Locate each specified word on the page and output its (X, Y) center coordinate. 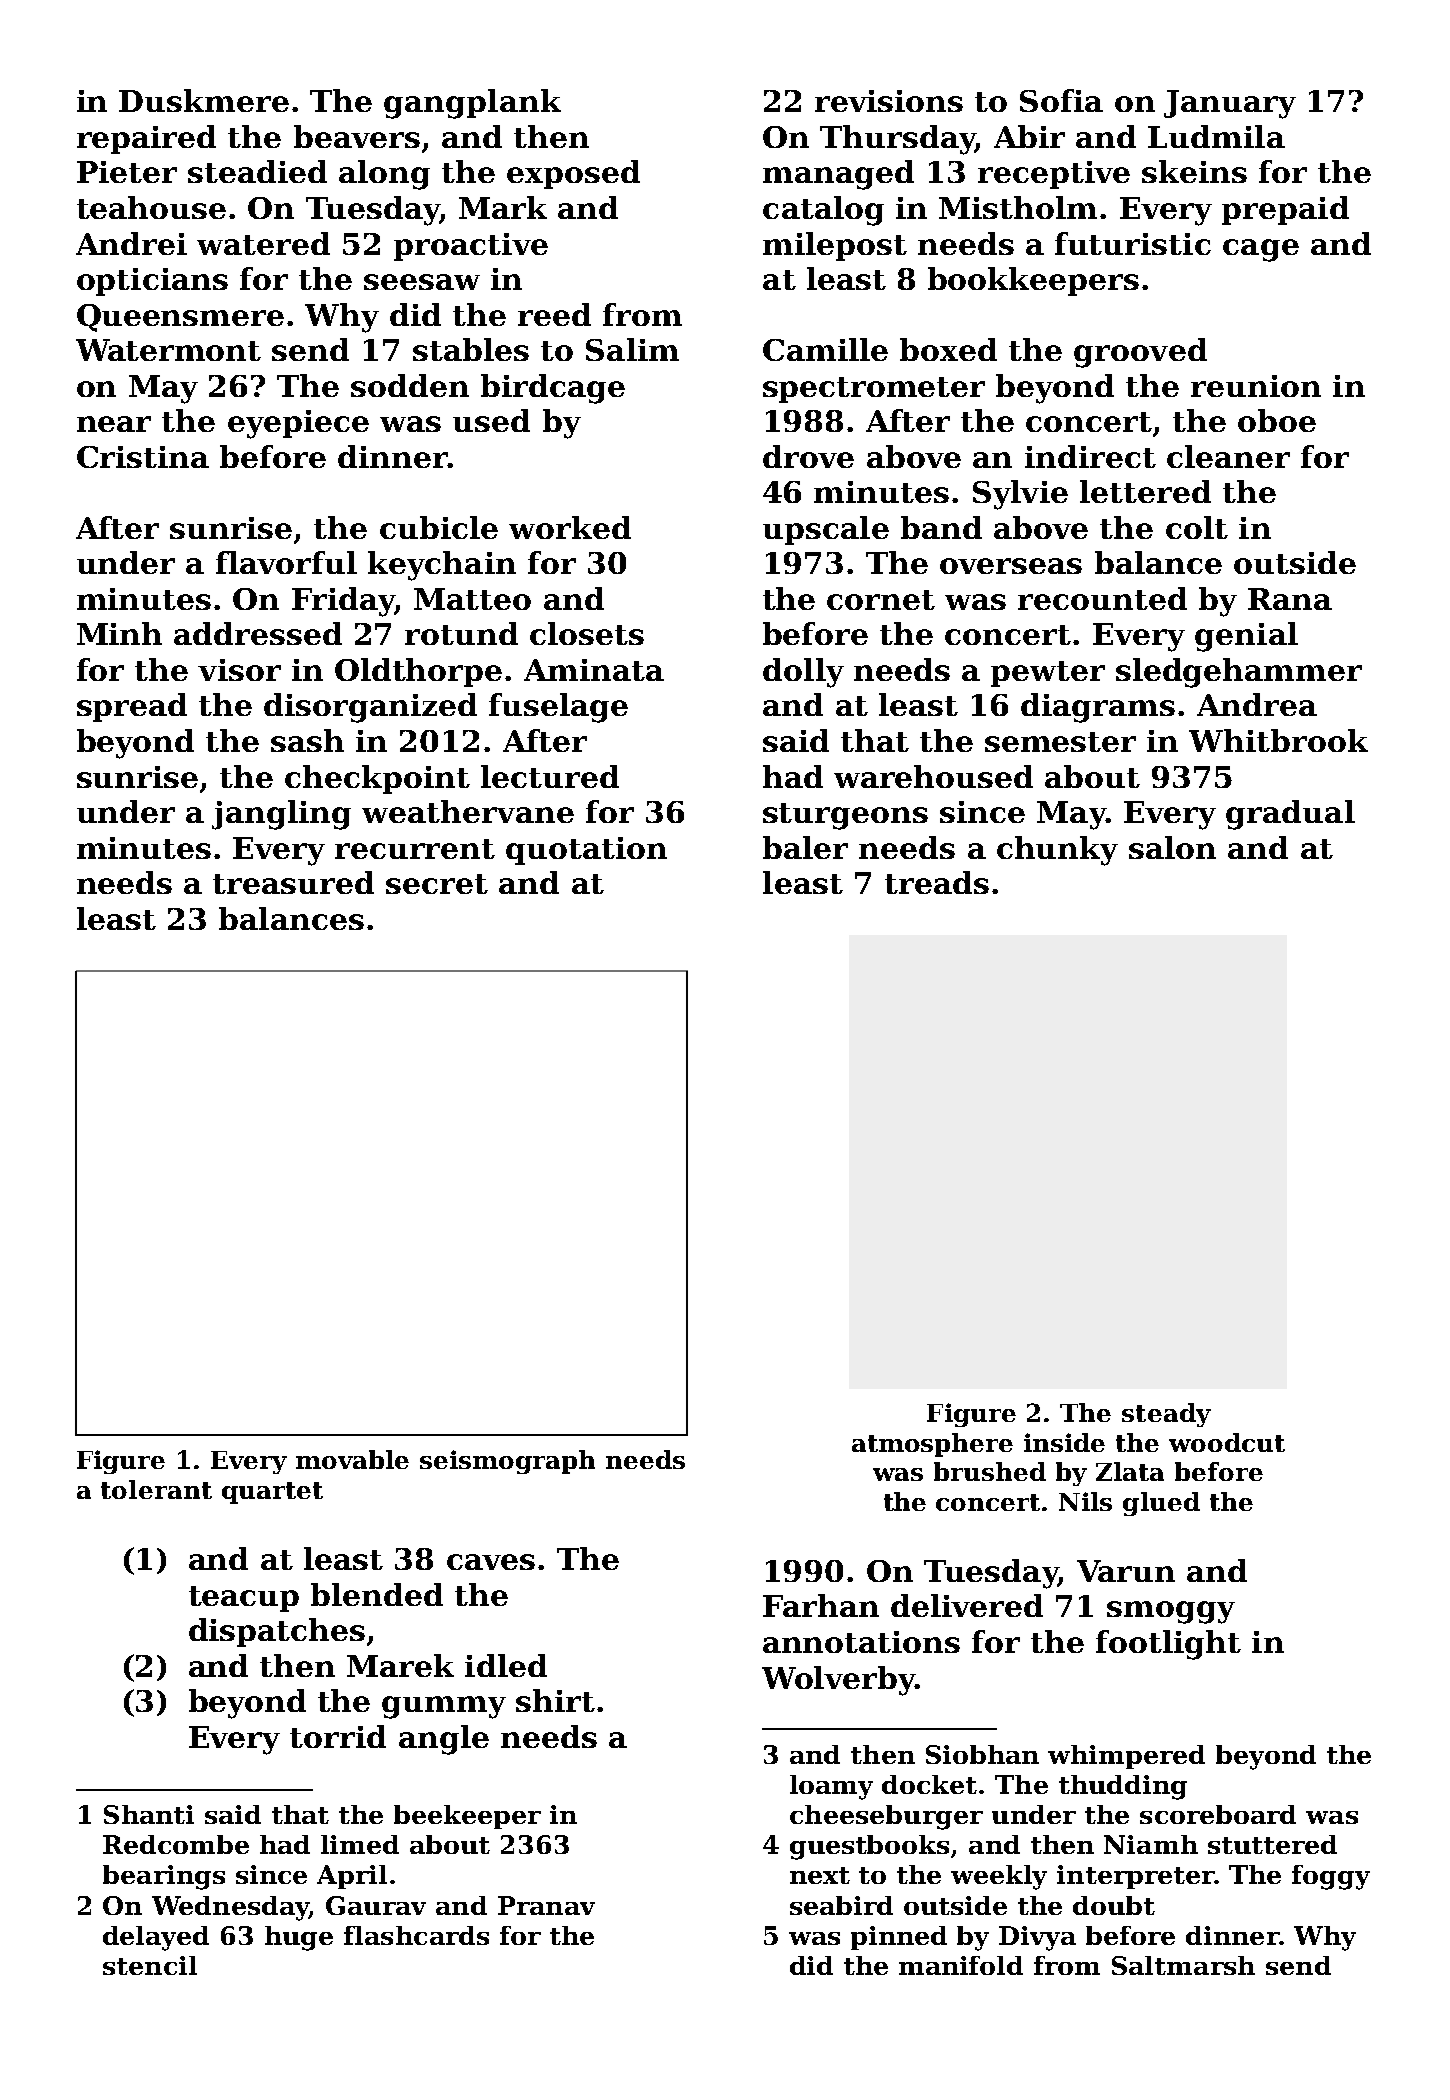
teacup (244, 1599)
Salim (632, 349)
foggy (1331, 1877)
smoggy (1171, 1612)
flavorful (286, 562)
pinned (899, 1938)
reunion (1256, 386)
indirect (1090, 456)
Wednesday (230, 1908)
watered (263, 243)
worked (570, 527)
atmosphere (932, 1445)
